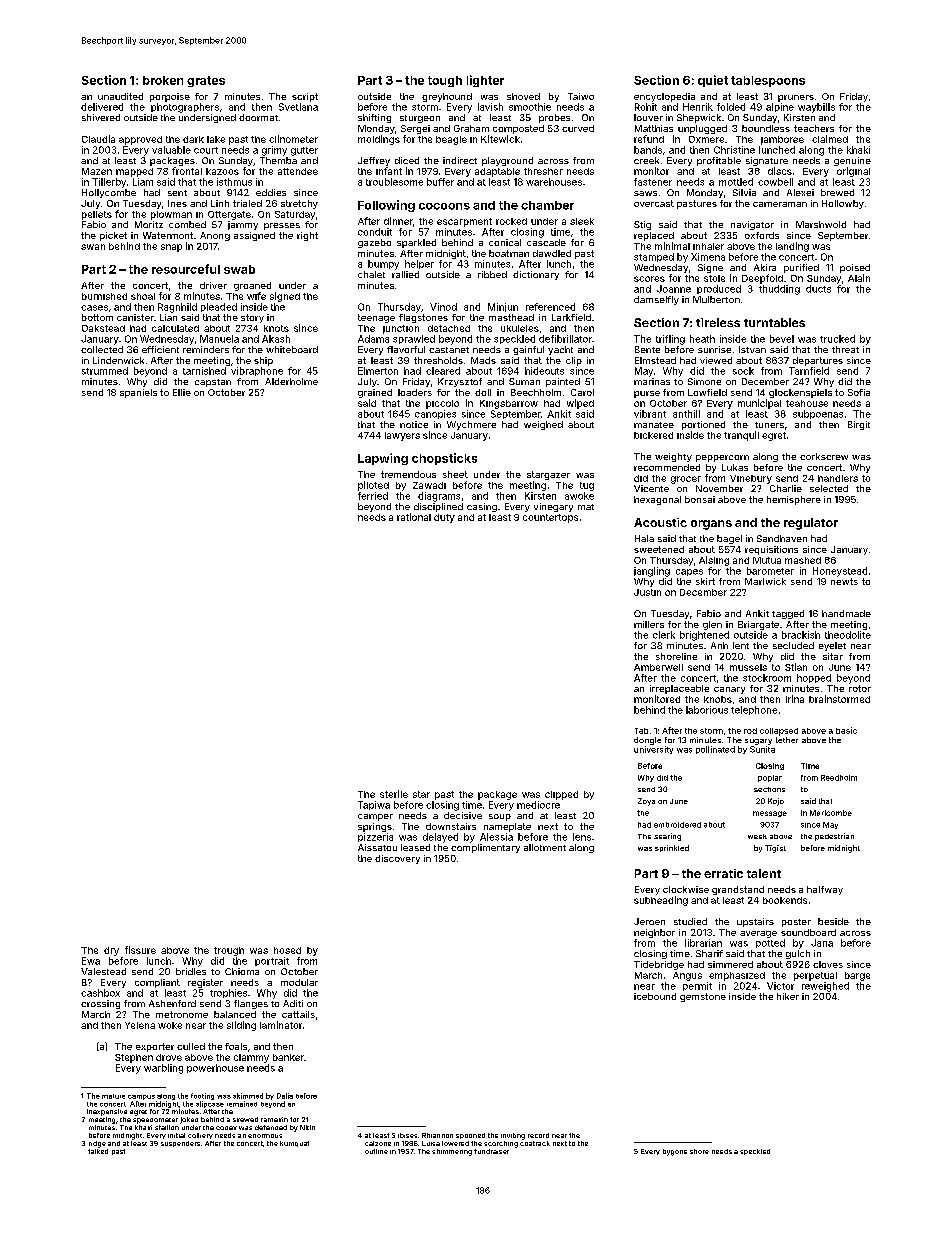  I want to click on spaniels, so click(138, 393).
